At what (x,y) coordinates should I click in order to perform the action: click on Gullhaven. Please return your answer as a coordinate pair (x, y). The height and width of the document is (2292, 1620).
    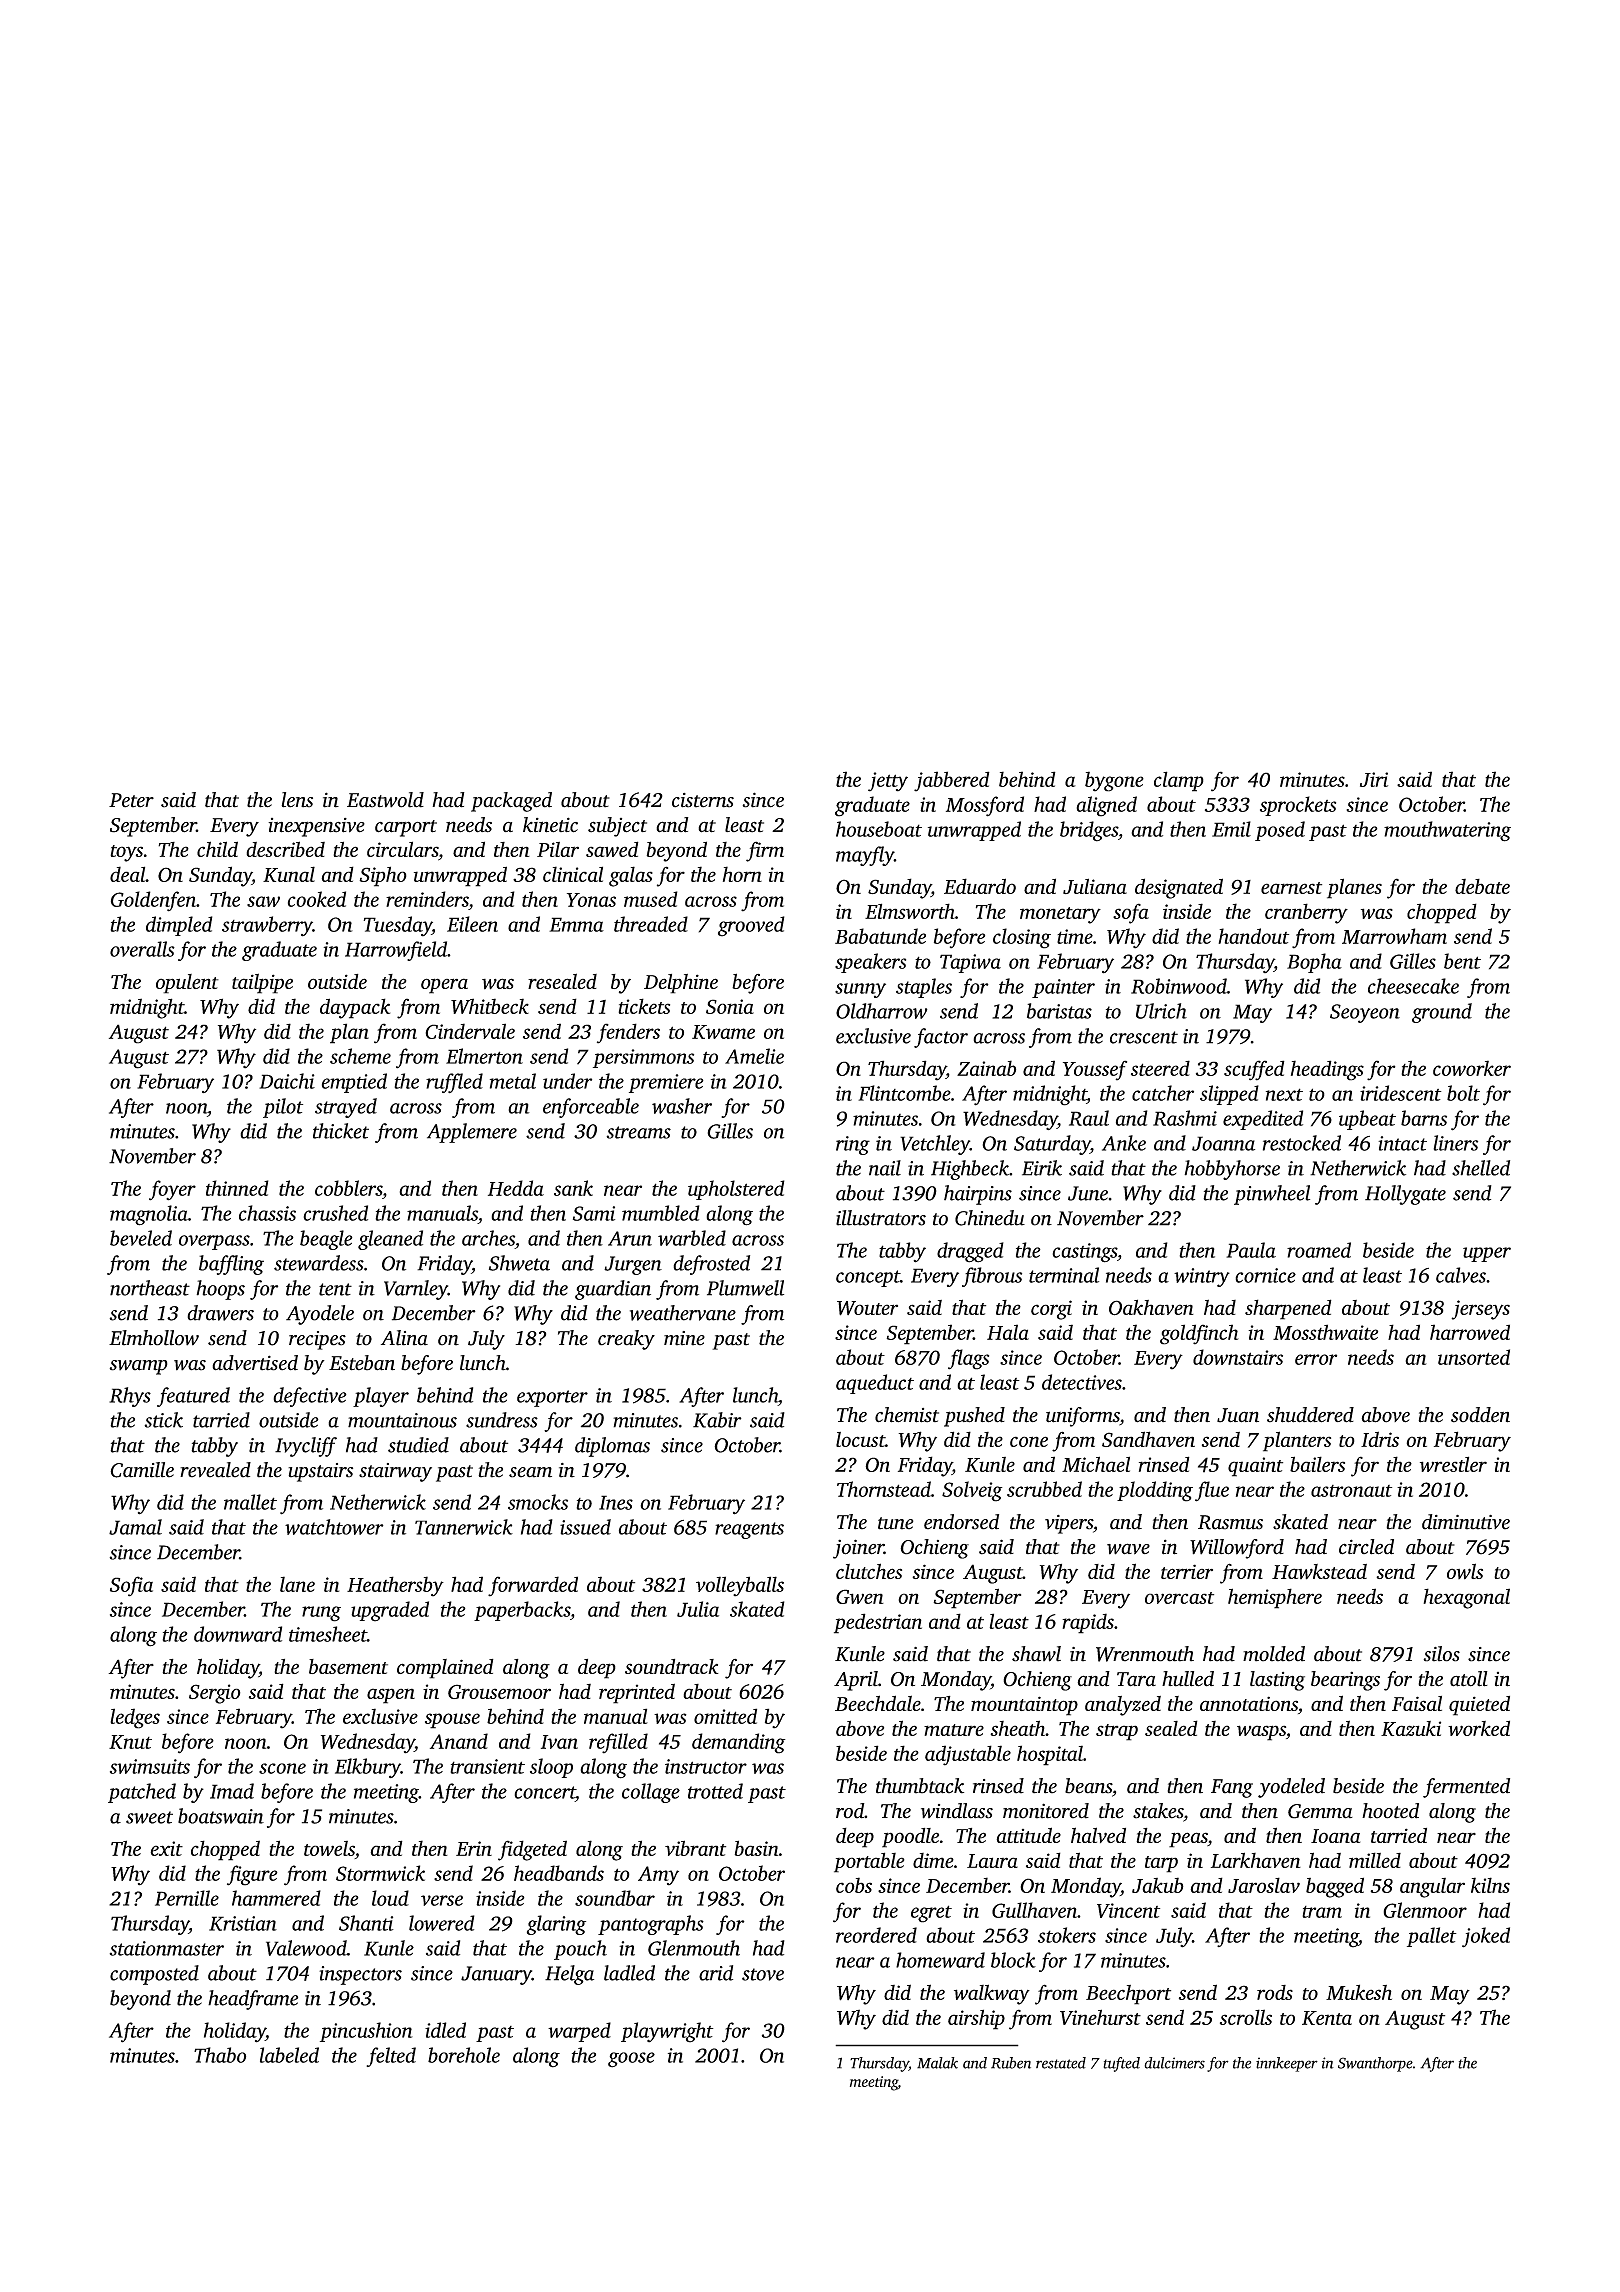
    Looking at the image, I should click on (1034, 1910).
